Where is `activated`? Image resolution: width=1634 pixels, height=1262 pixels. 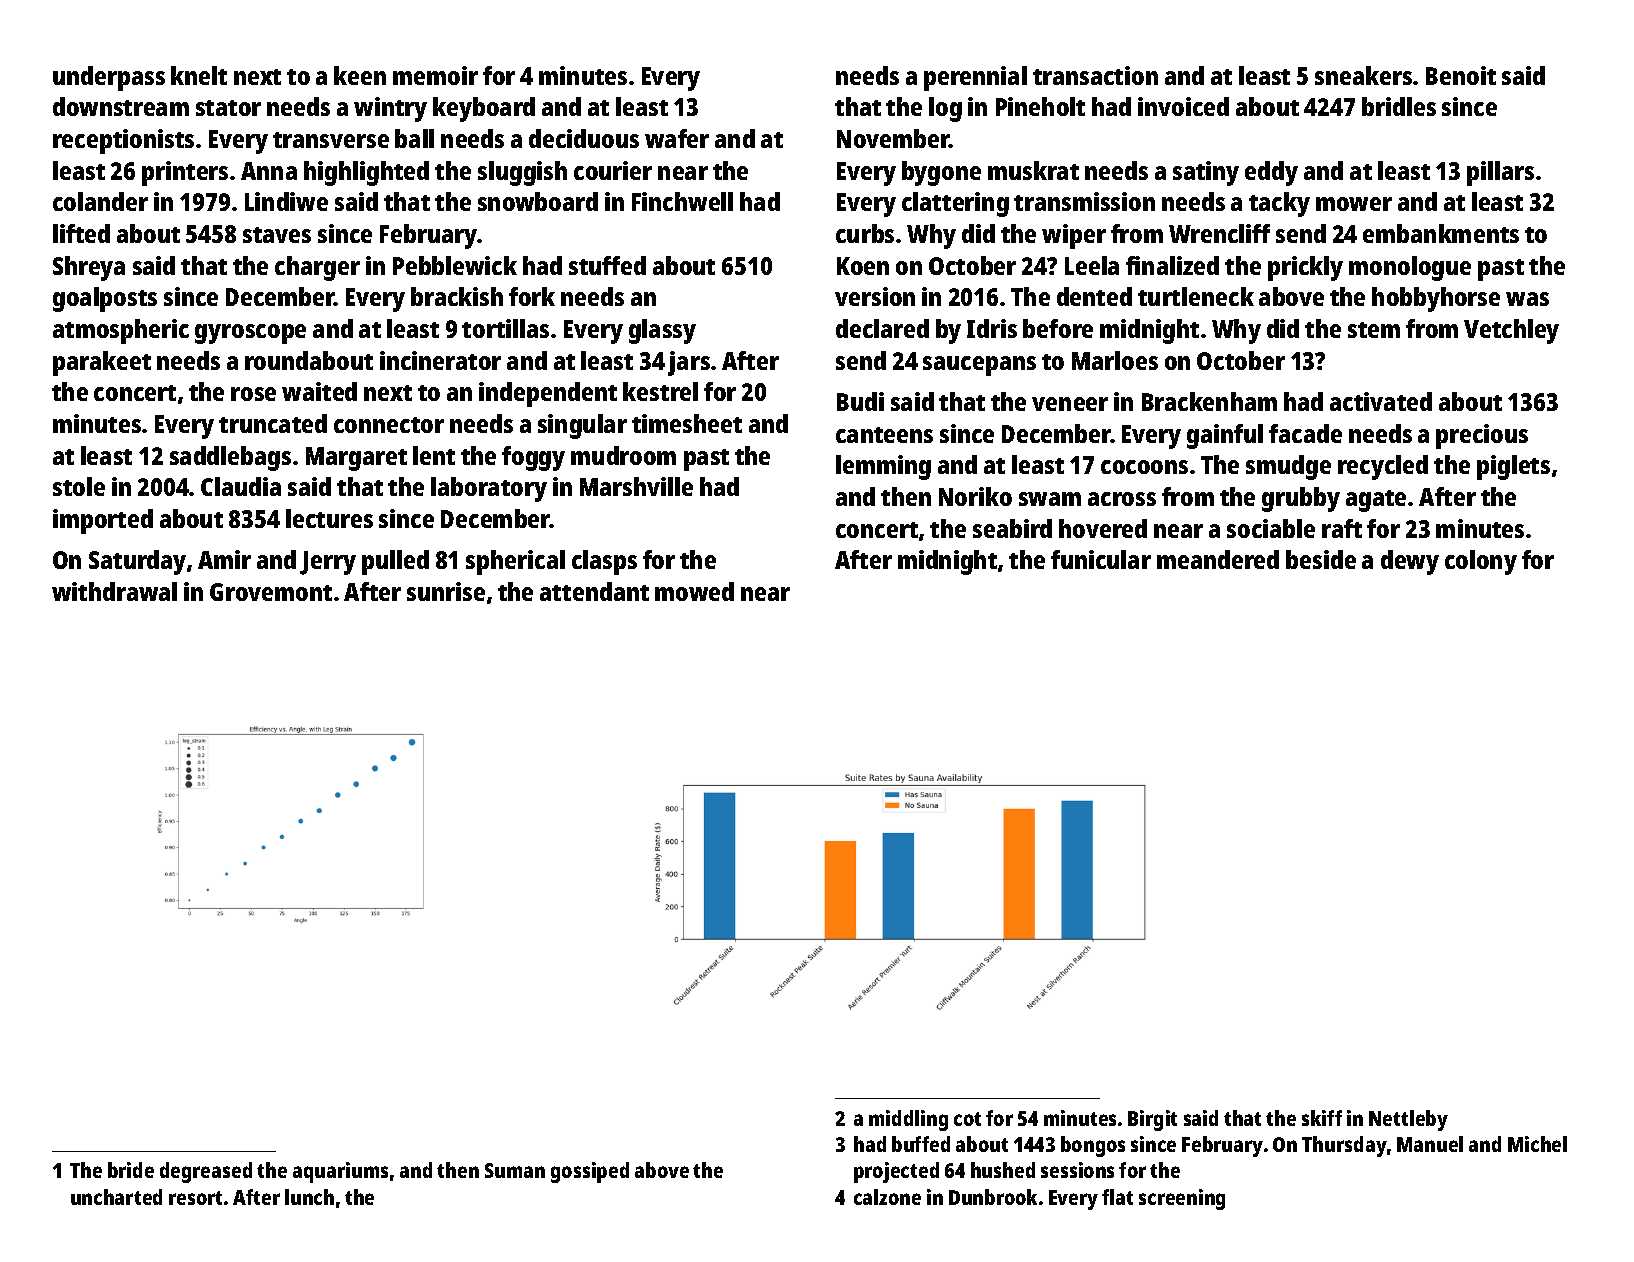 activated is located at coordinates (1381, 401).
